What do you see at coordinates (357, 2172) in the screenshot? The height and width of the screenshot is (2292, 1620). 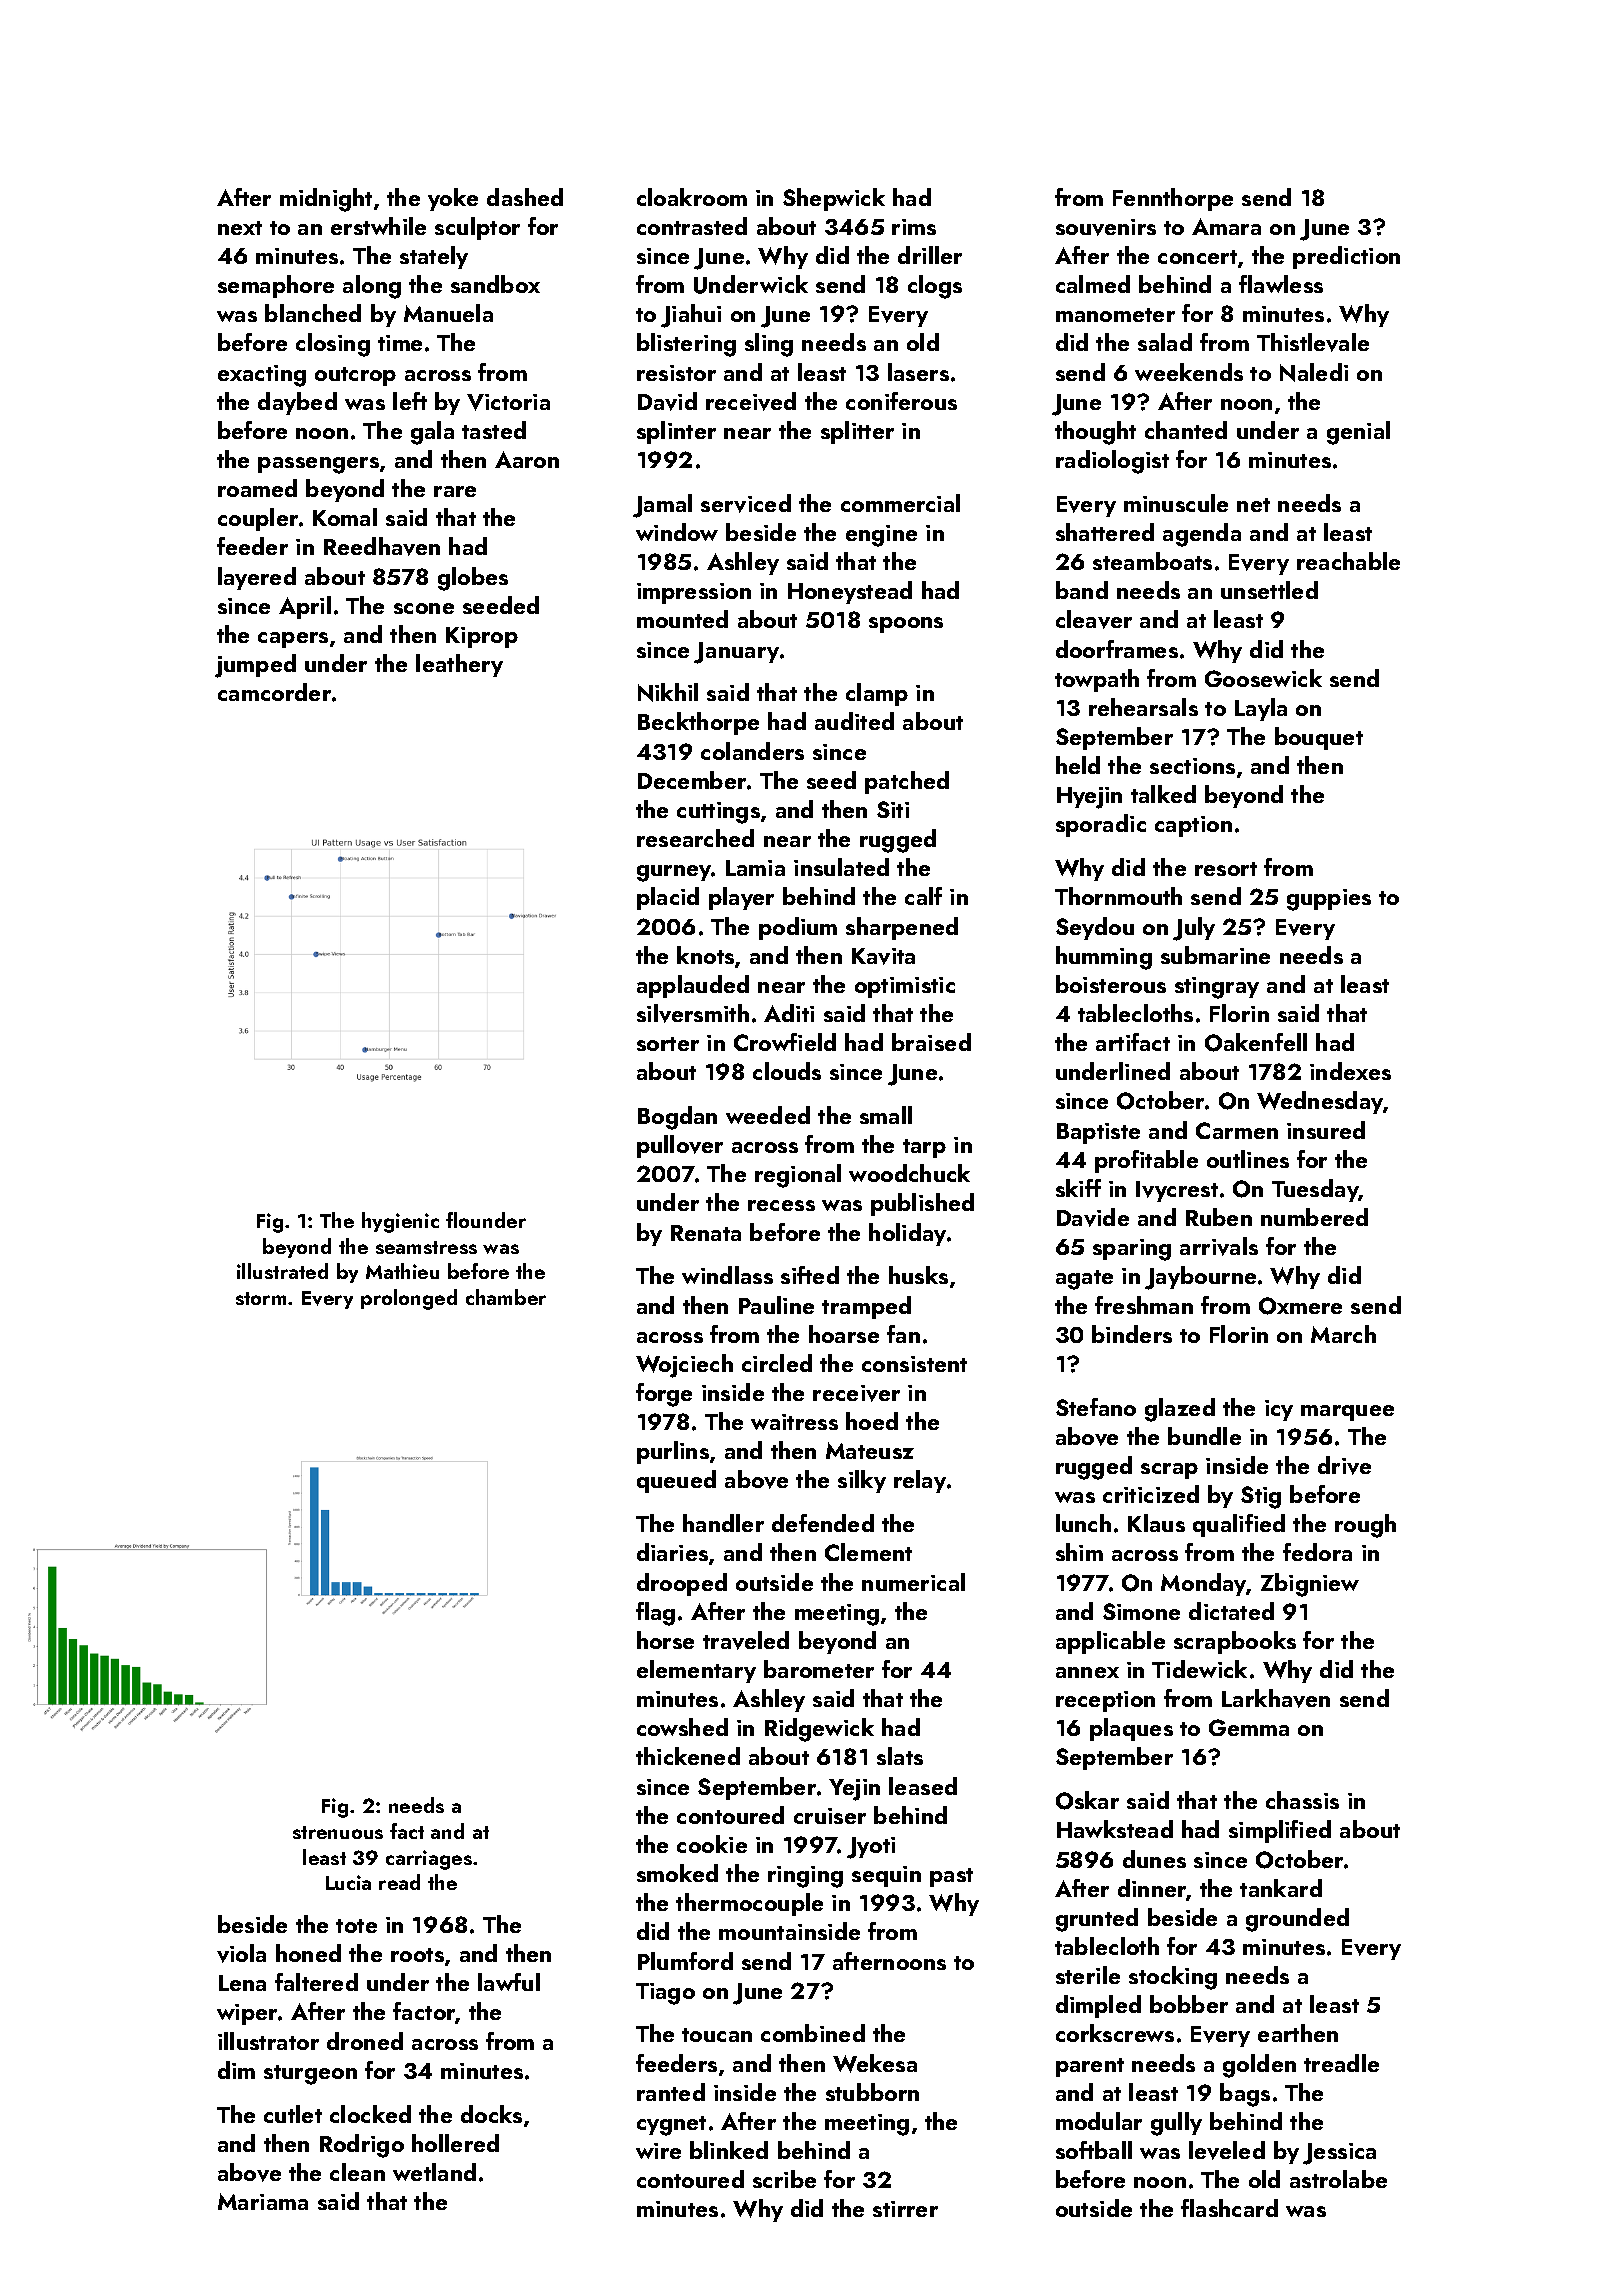 I see `clean` at bounding box center [357, 2172].
